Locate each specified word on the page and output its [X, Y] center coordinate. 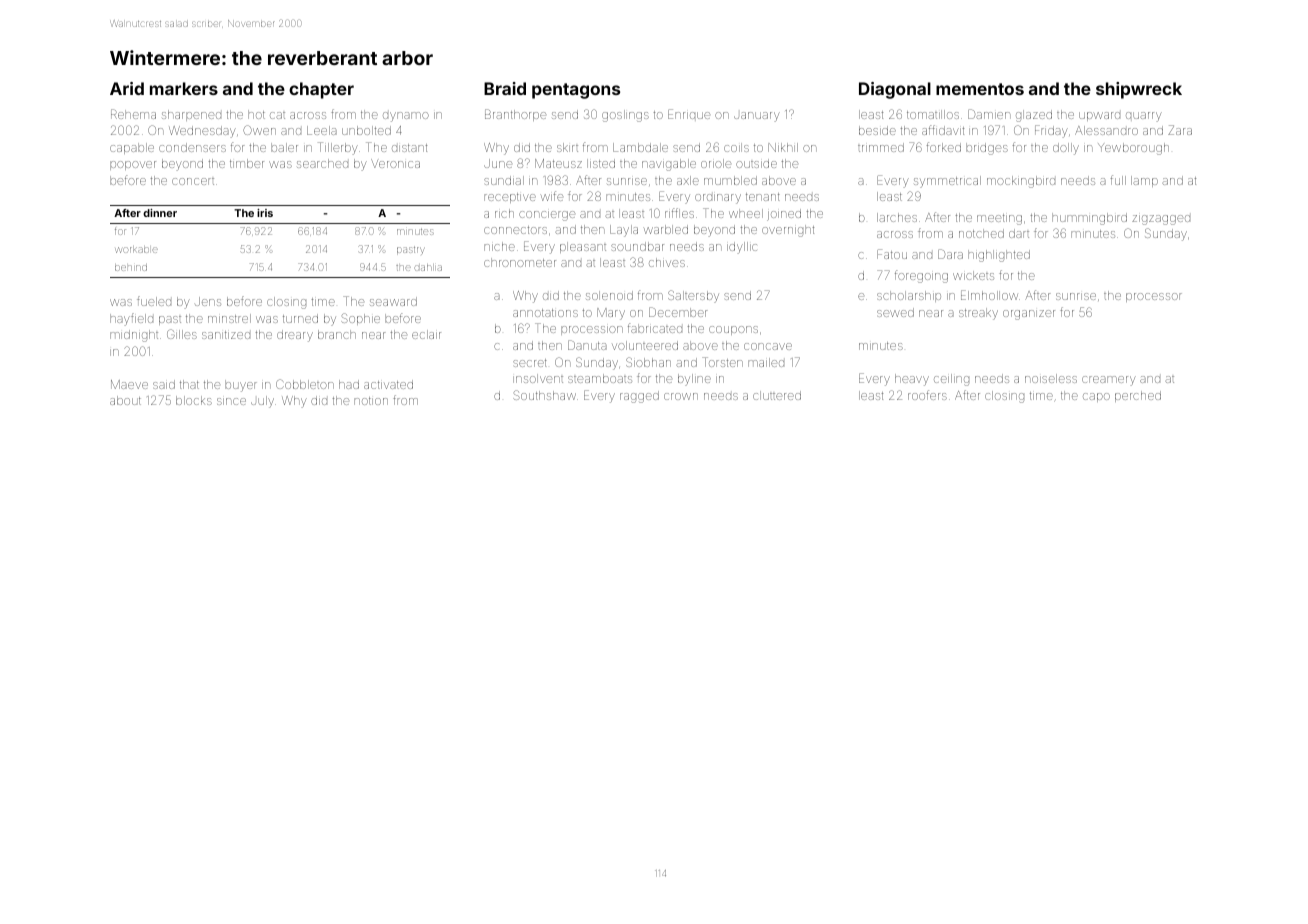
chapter [321, 90]
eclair [426, 334]
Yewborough [1133, 149]
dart [1019, 233]
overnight [788, 231]
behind [131, 267]
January [757, 117]
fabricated [655, 328]
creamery [1109, 381]
